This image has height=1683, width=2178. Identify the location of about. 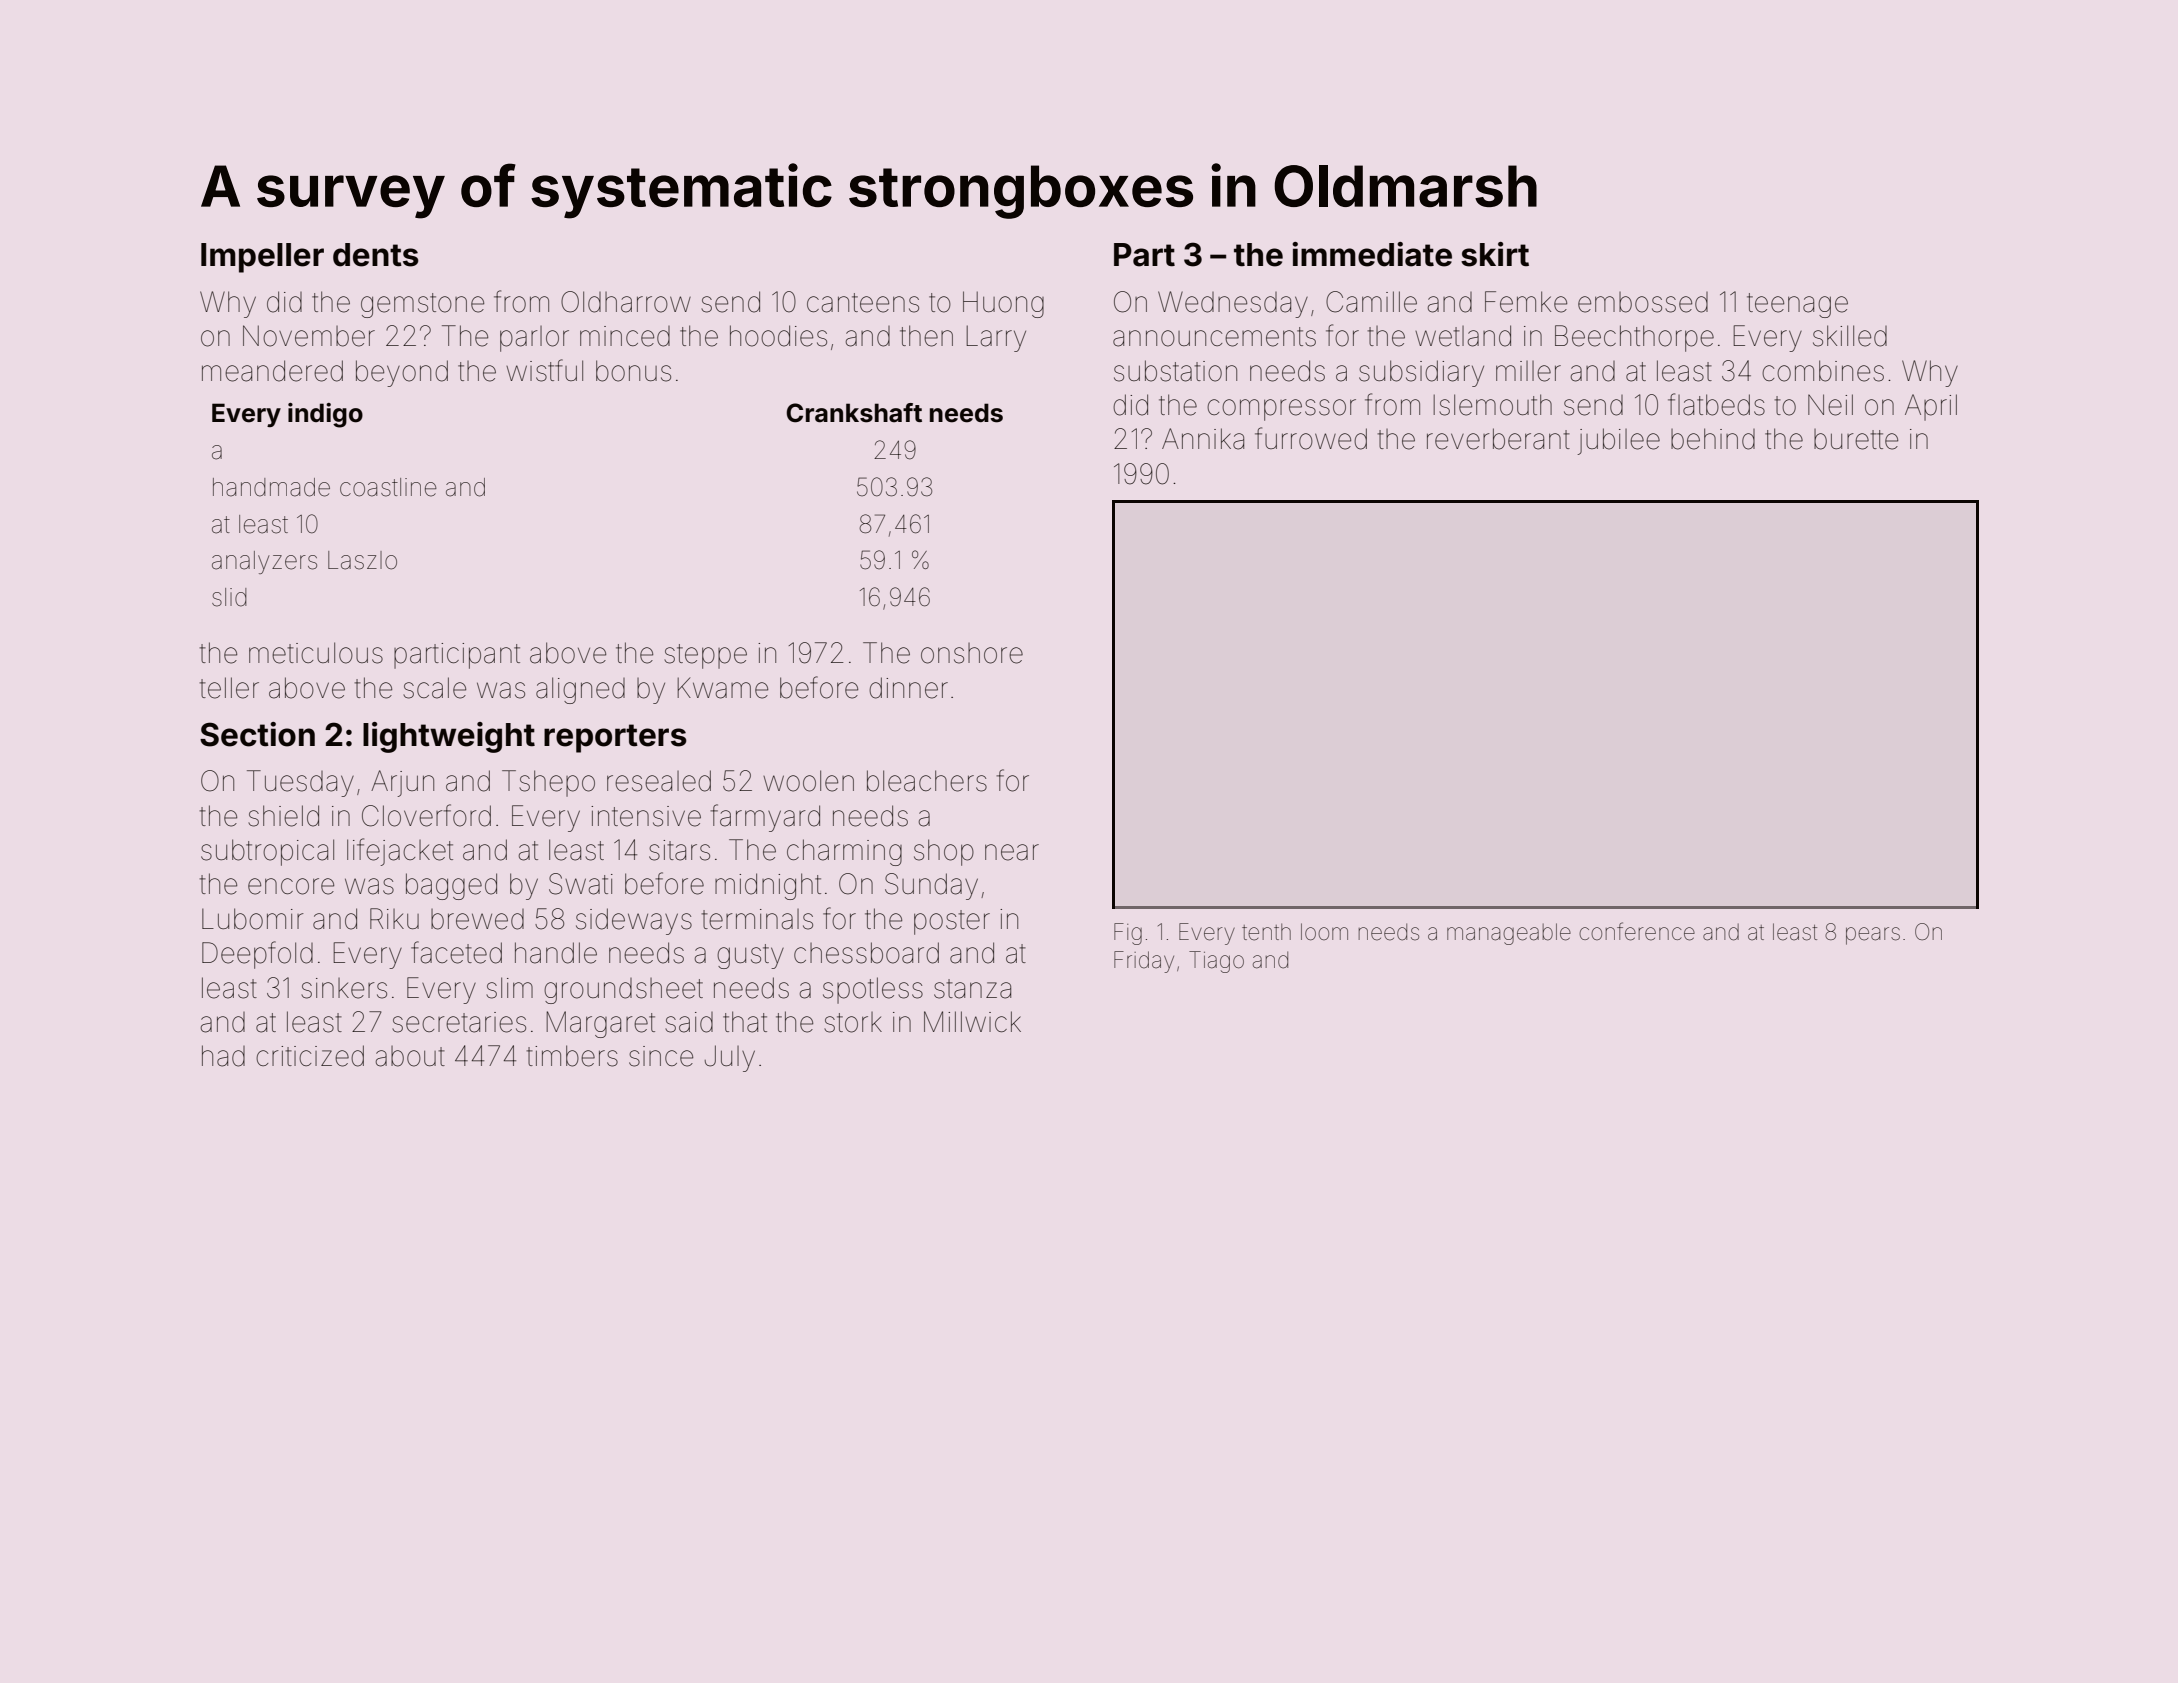
(410, 1056).
